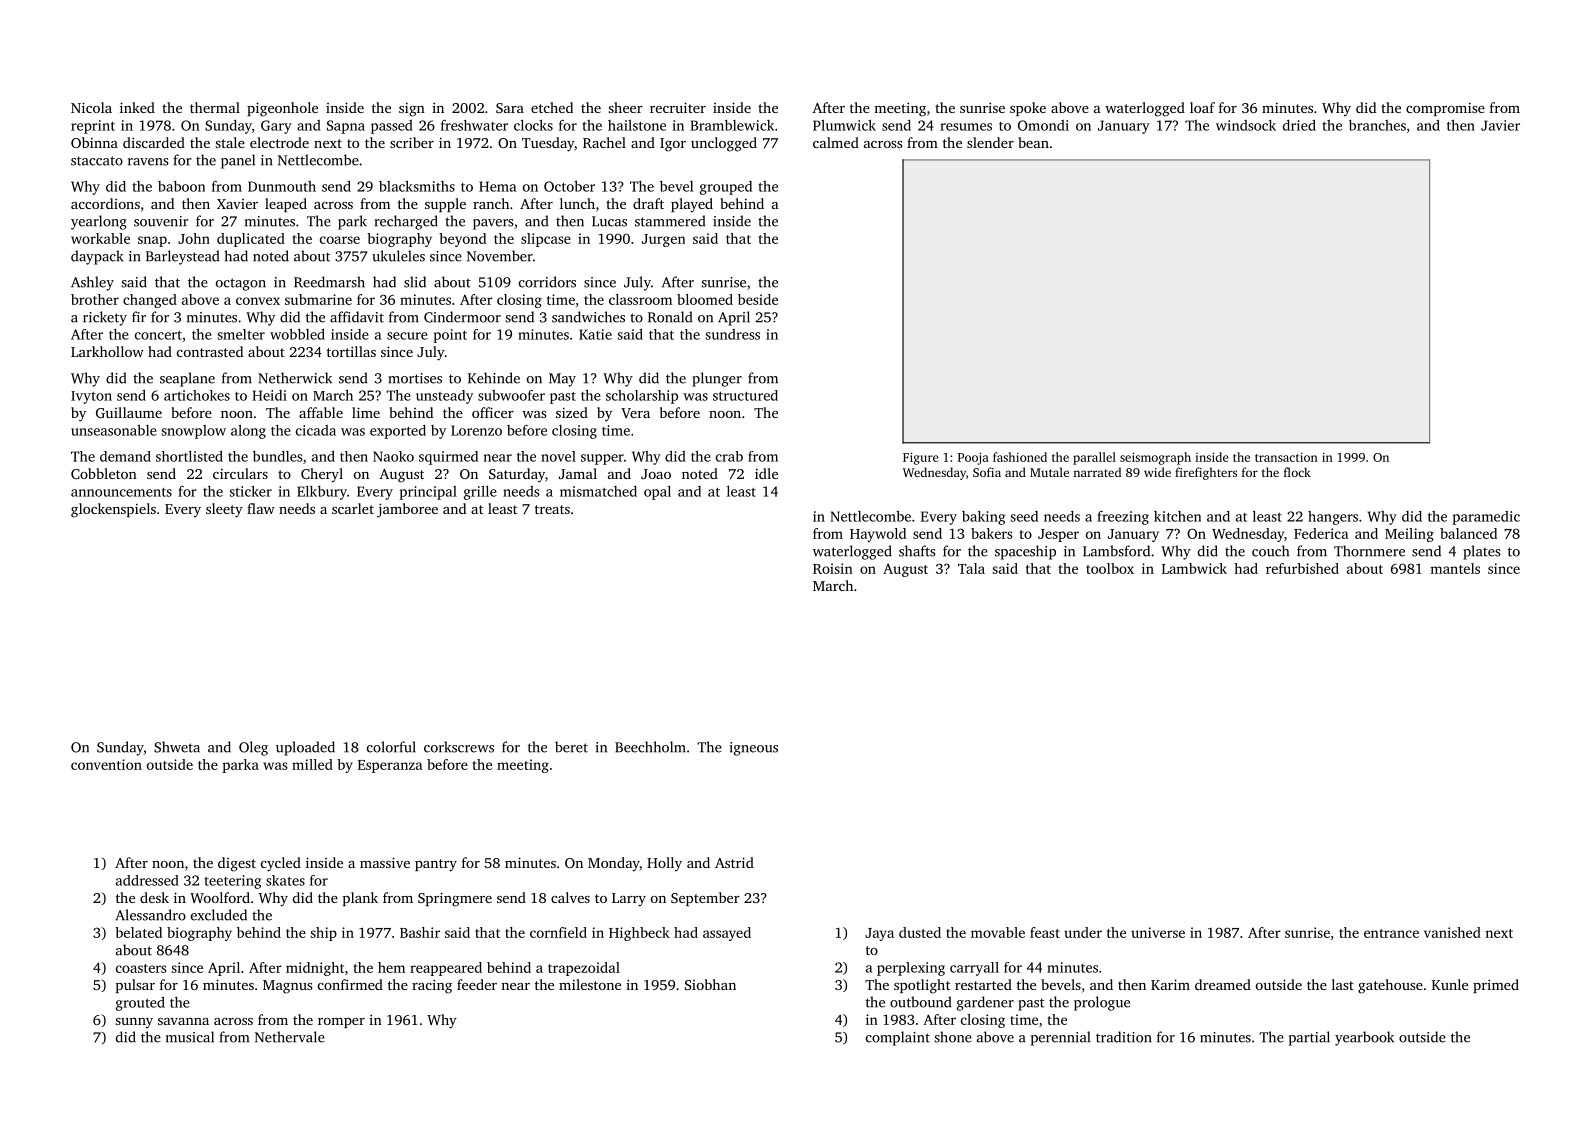 The height and width of the screenshot is (1125, 1591). Describe the element at coordinates (177, 747) in the screenshot. I see `Shweta` at that location.
